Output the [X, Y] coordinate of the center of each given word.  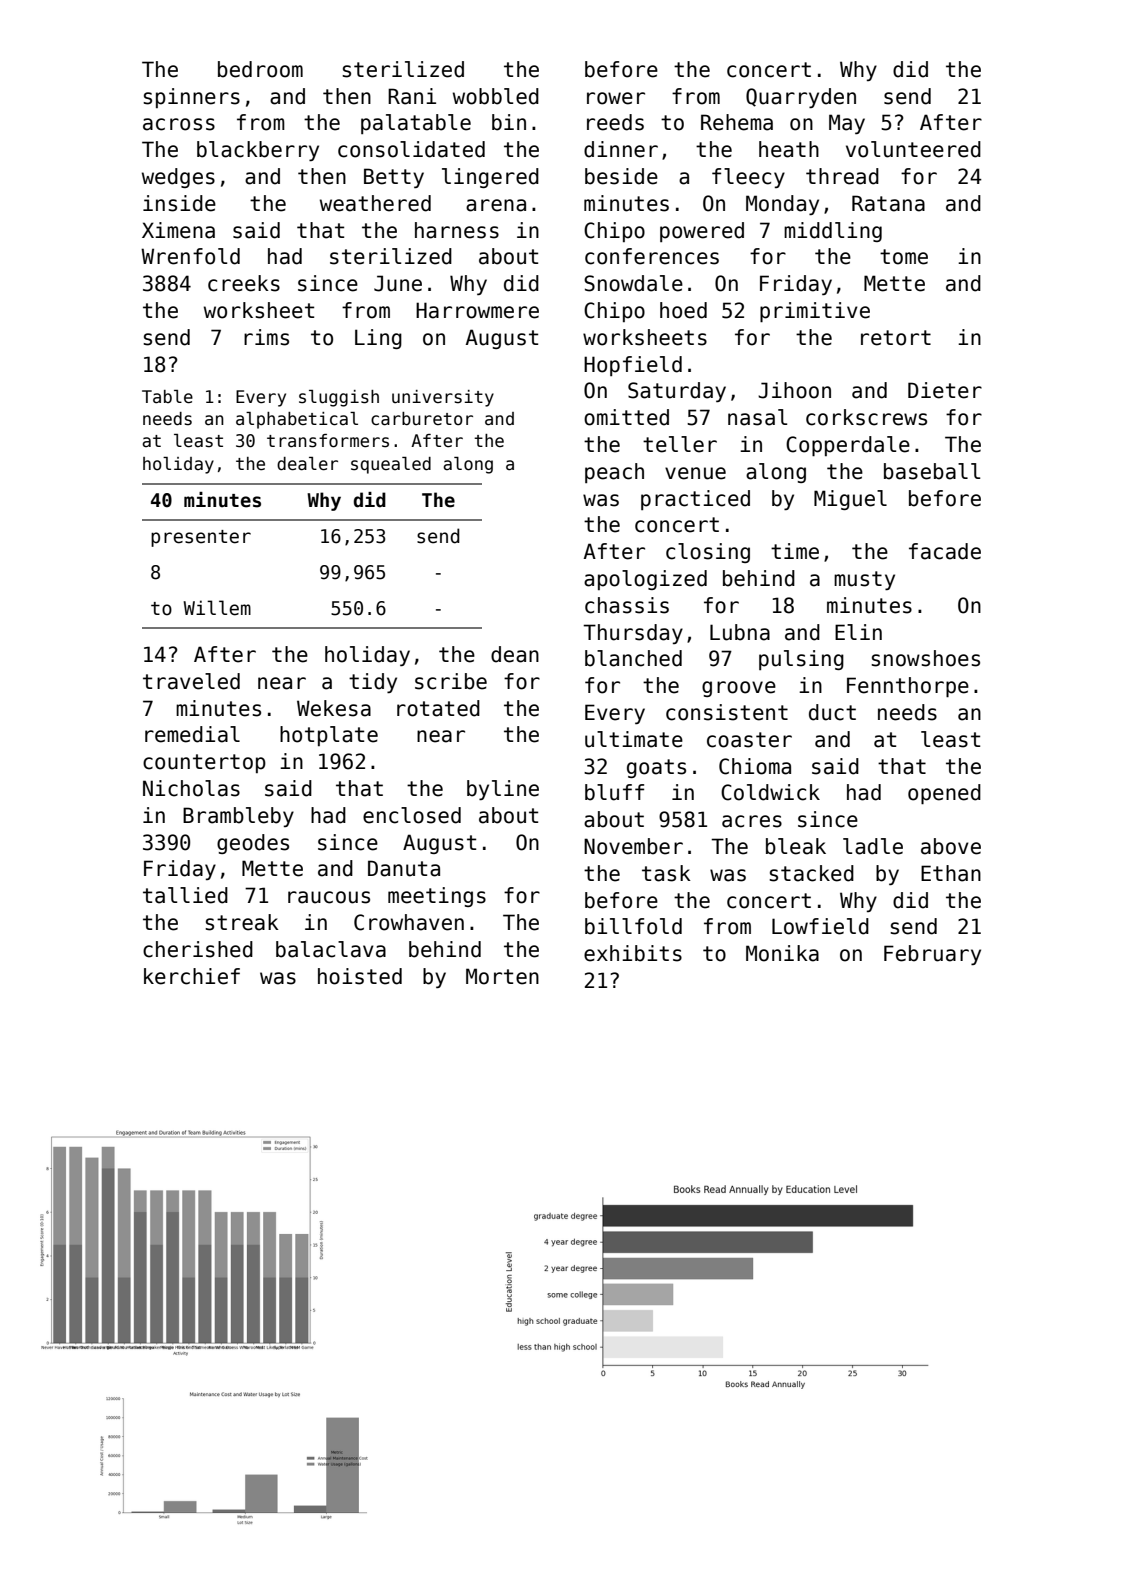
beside [621, 176]
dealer [307, 464]
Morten [502, 976]
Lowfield [820, 926]
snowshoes [925, 658]
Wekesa [334, 708]
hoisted [360, 976]
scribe [451, 681]
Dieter [945, 390]
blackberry [258, 151]
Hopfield [633, 366]
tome [904, 257]
